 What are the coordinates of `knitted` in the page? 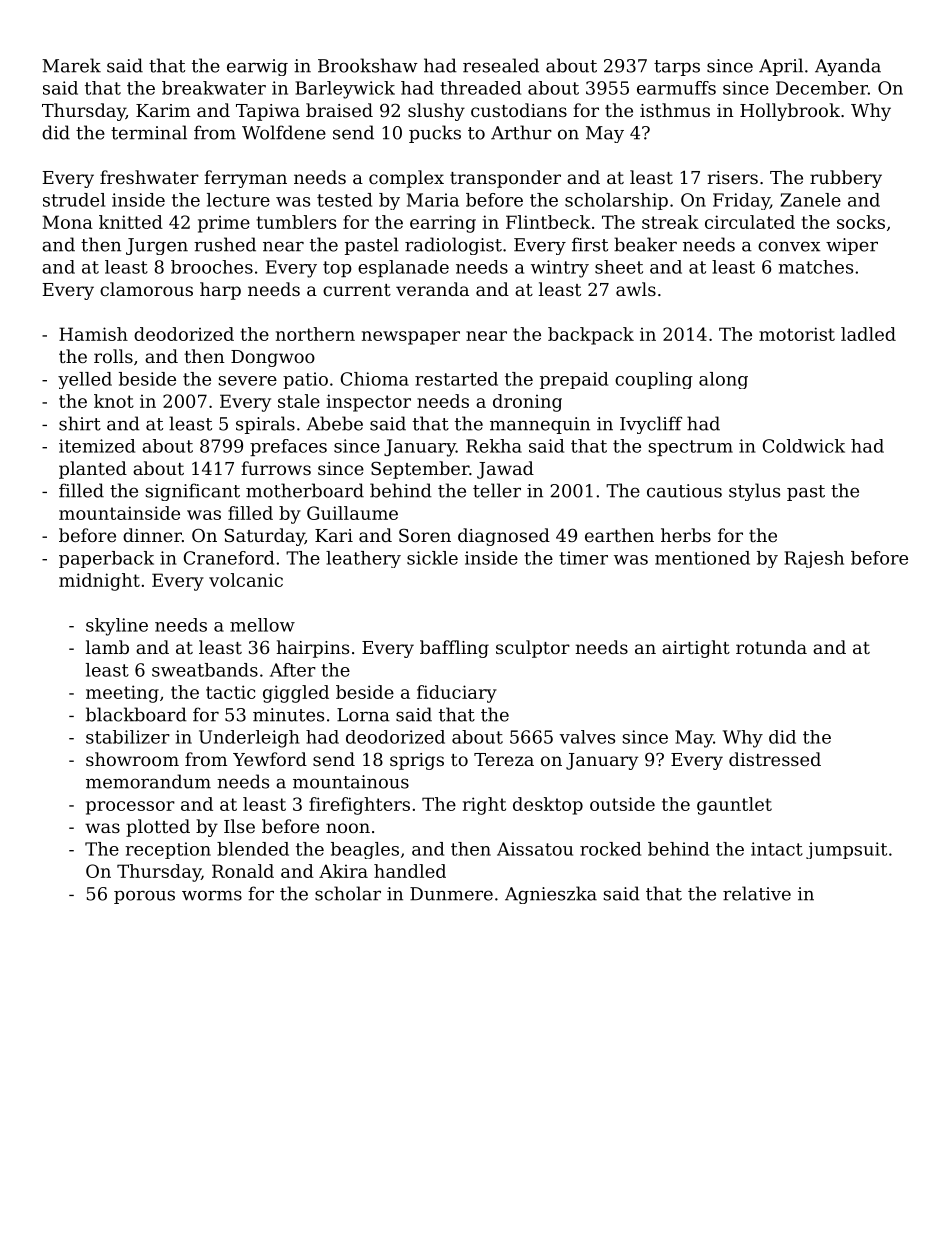 It's located at (131, 222).
